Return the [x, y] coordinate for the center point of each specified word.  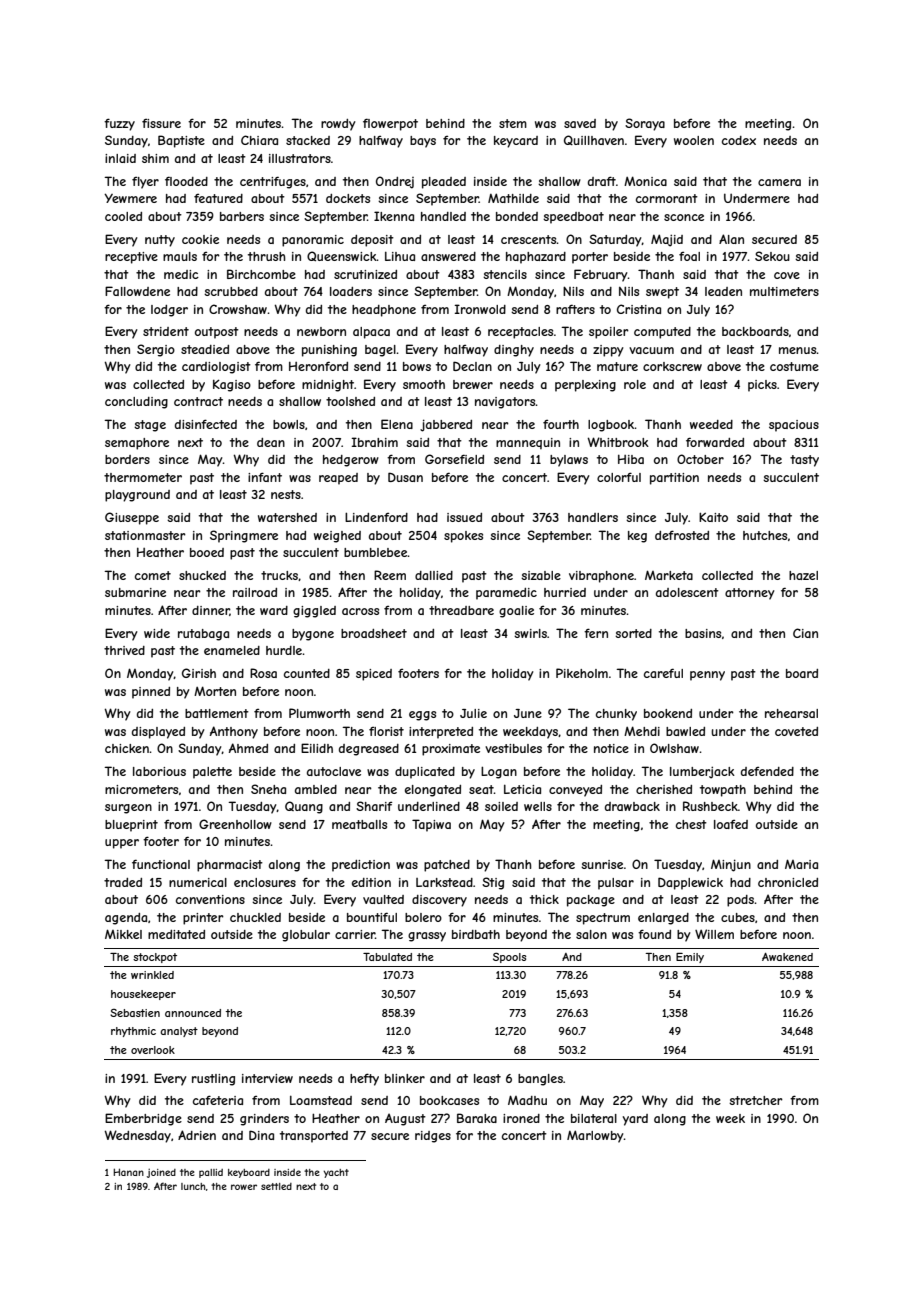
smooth [424, 384]
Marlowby [595, 1136]
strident [166, 331]
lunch [193, 1186]
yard [635, 1120]
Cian [805, 633]
